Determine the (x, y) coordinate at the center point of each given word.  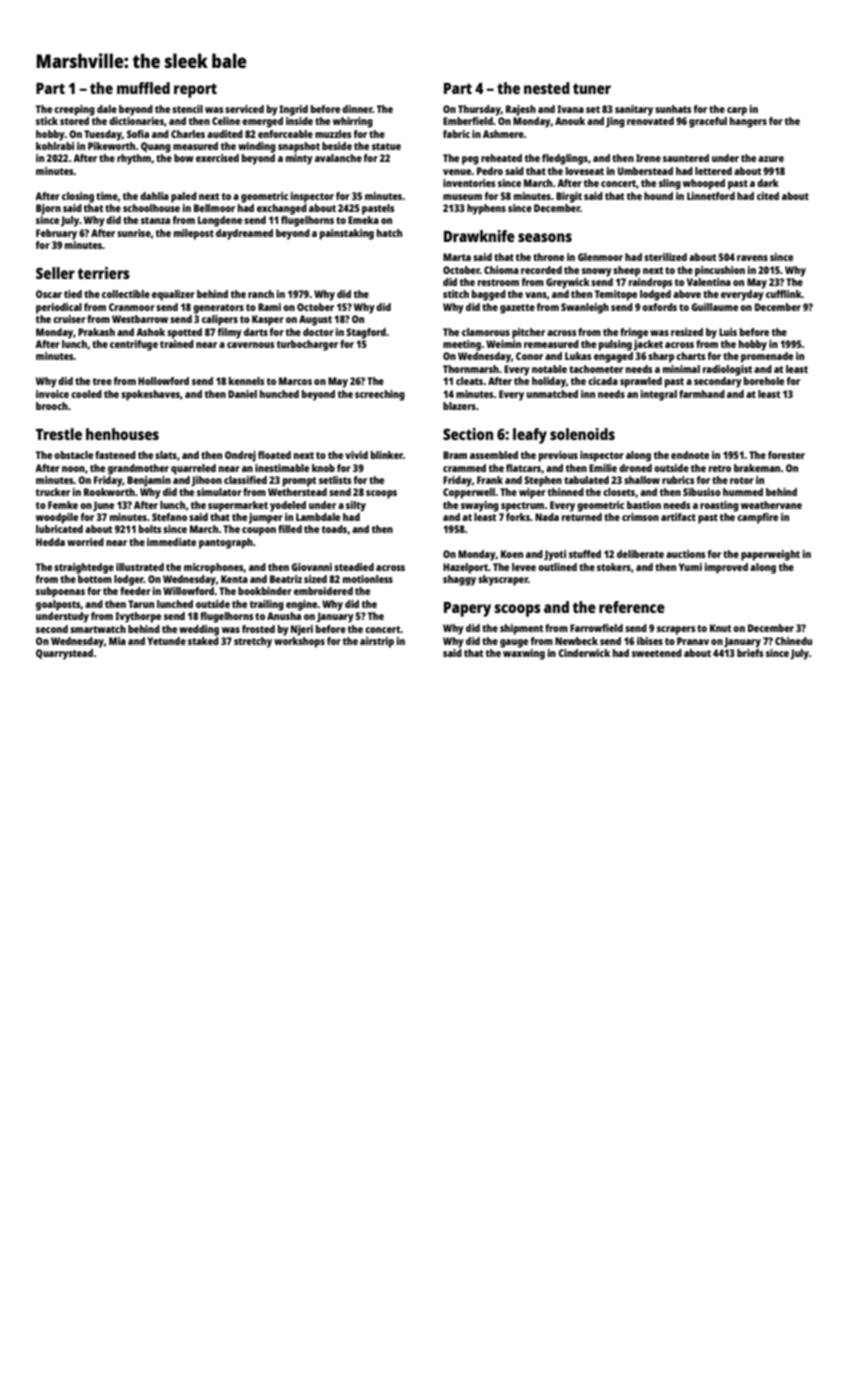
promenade (767, 357)
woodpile (57, 518)
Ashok (150, 332)
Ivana (570, 109)
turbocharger (307, 345)
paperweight (770, 555)
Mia (117, 641)
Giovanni (311, 567)
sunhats (673, 109)
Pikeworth (111, 146)
